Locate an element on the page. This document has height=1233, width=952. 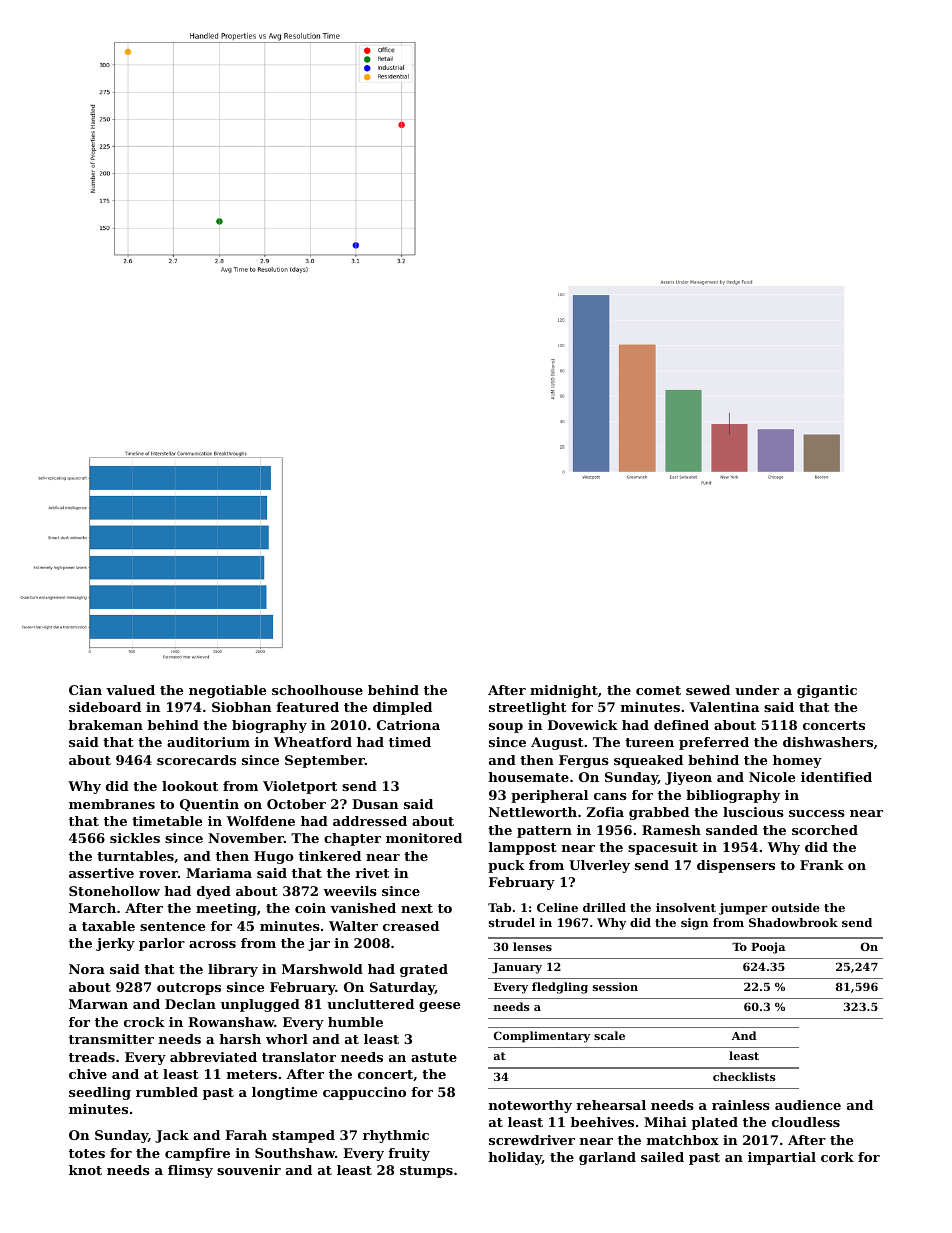
soup is located at coordinates (506, 728).
